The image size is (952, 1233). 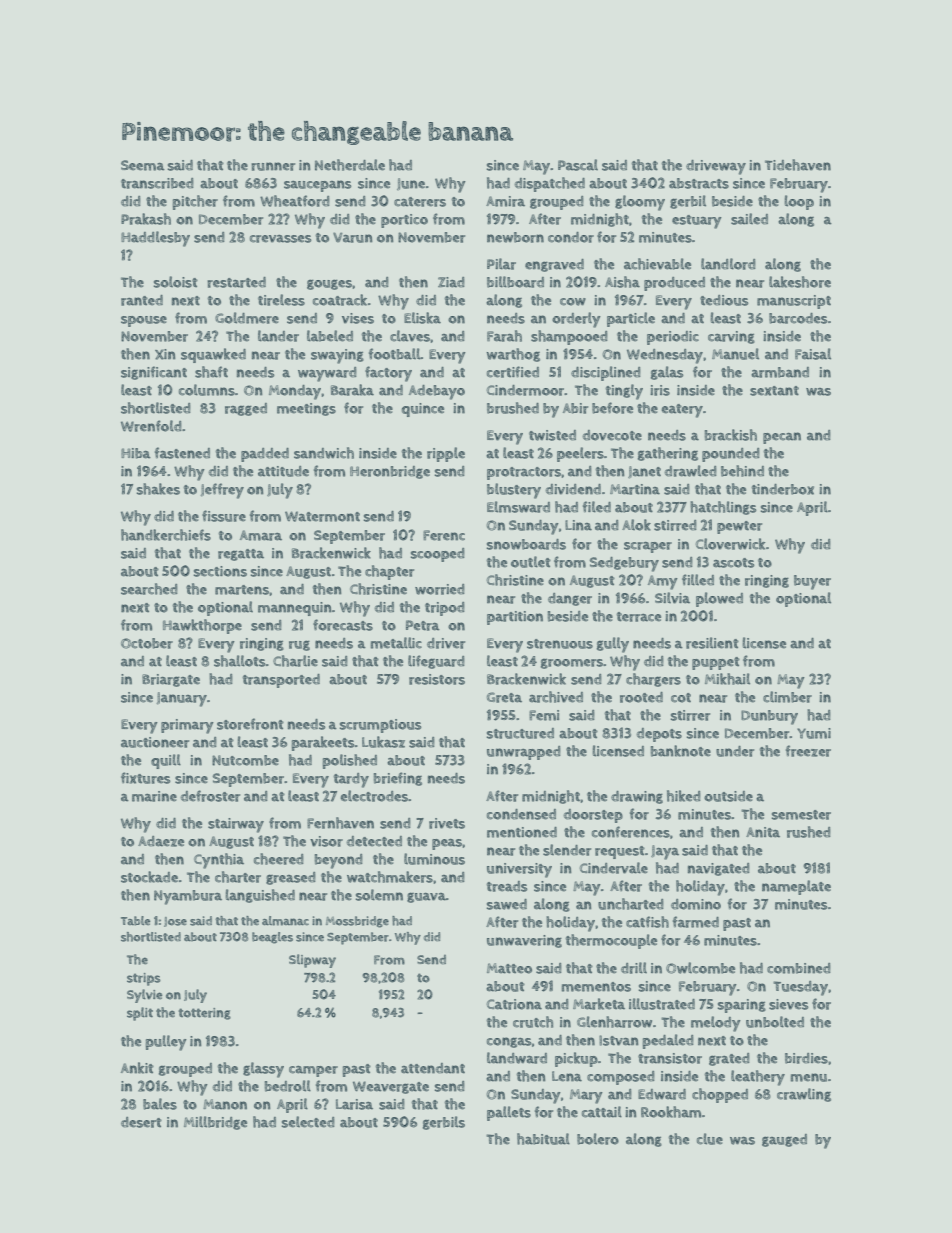 What do you see at coordinates (354, 1104) in the image?
I see `Larisa` at bounding box center [354, 1104].
